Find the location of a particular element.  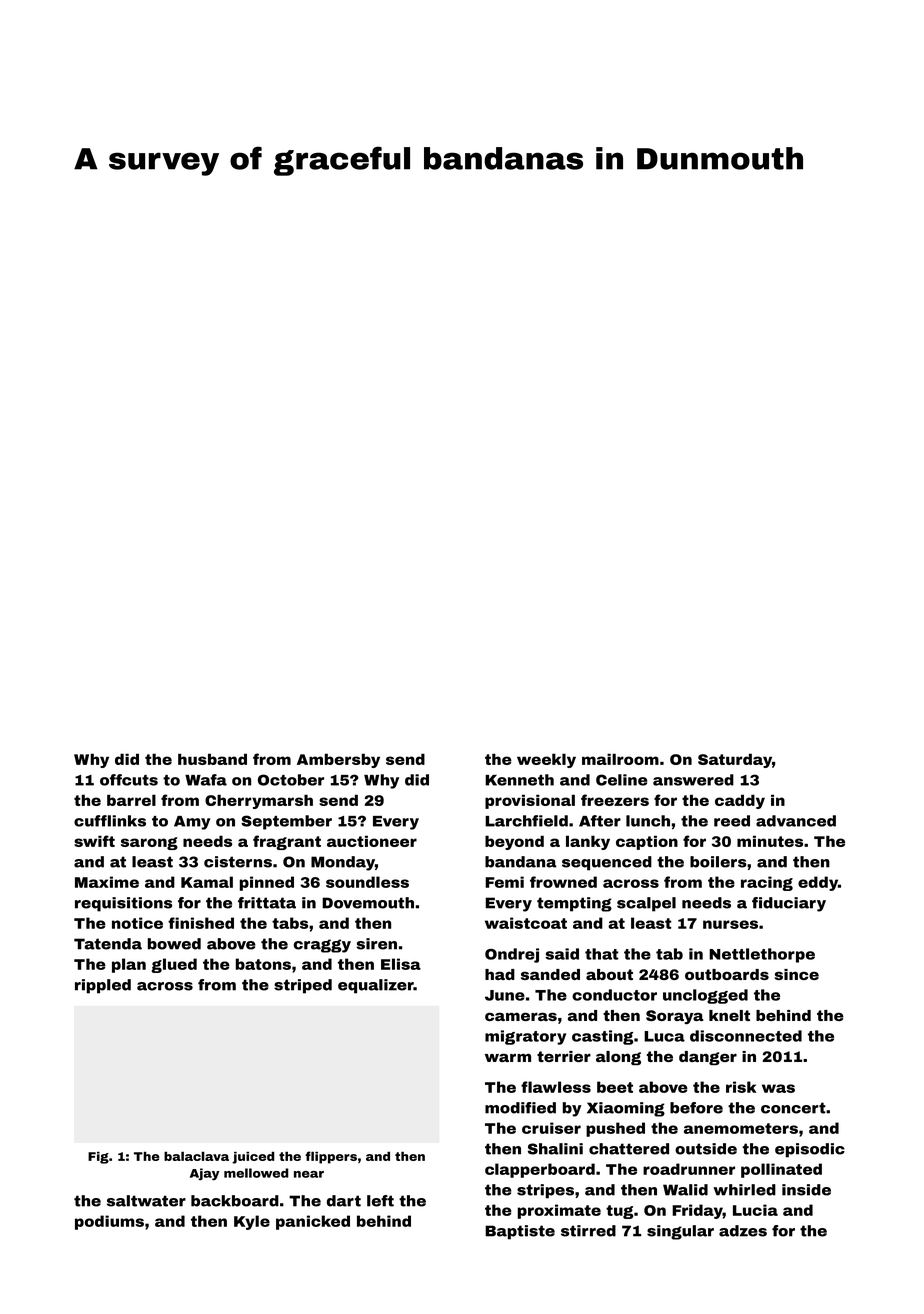

backboard is located at coordinates (235, 1201).
